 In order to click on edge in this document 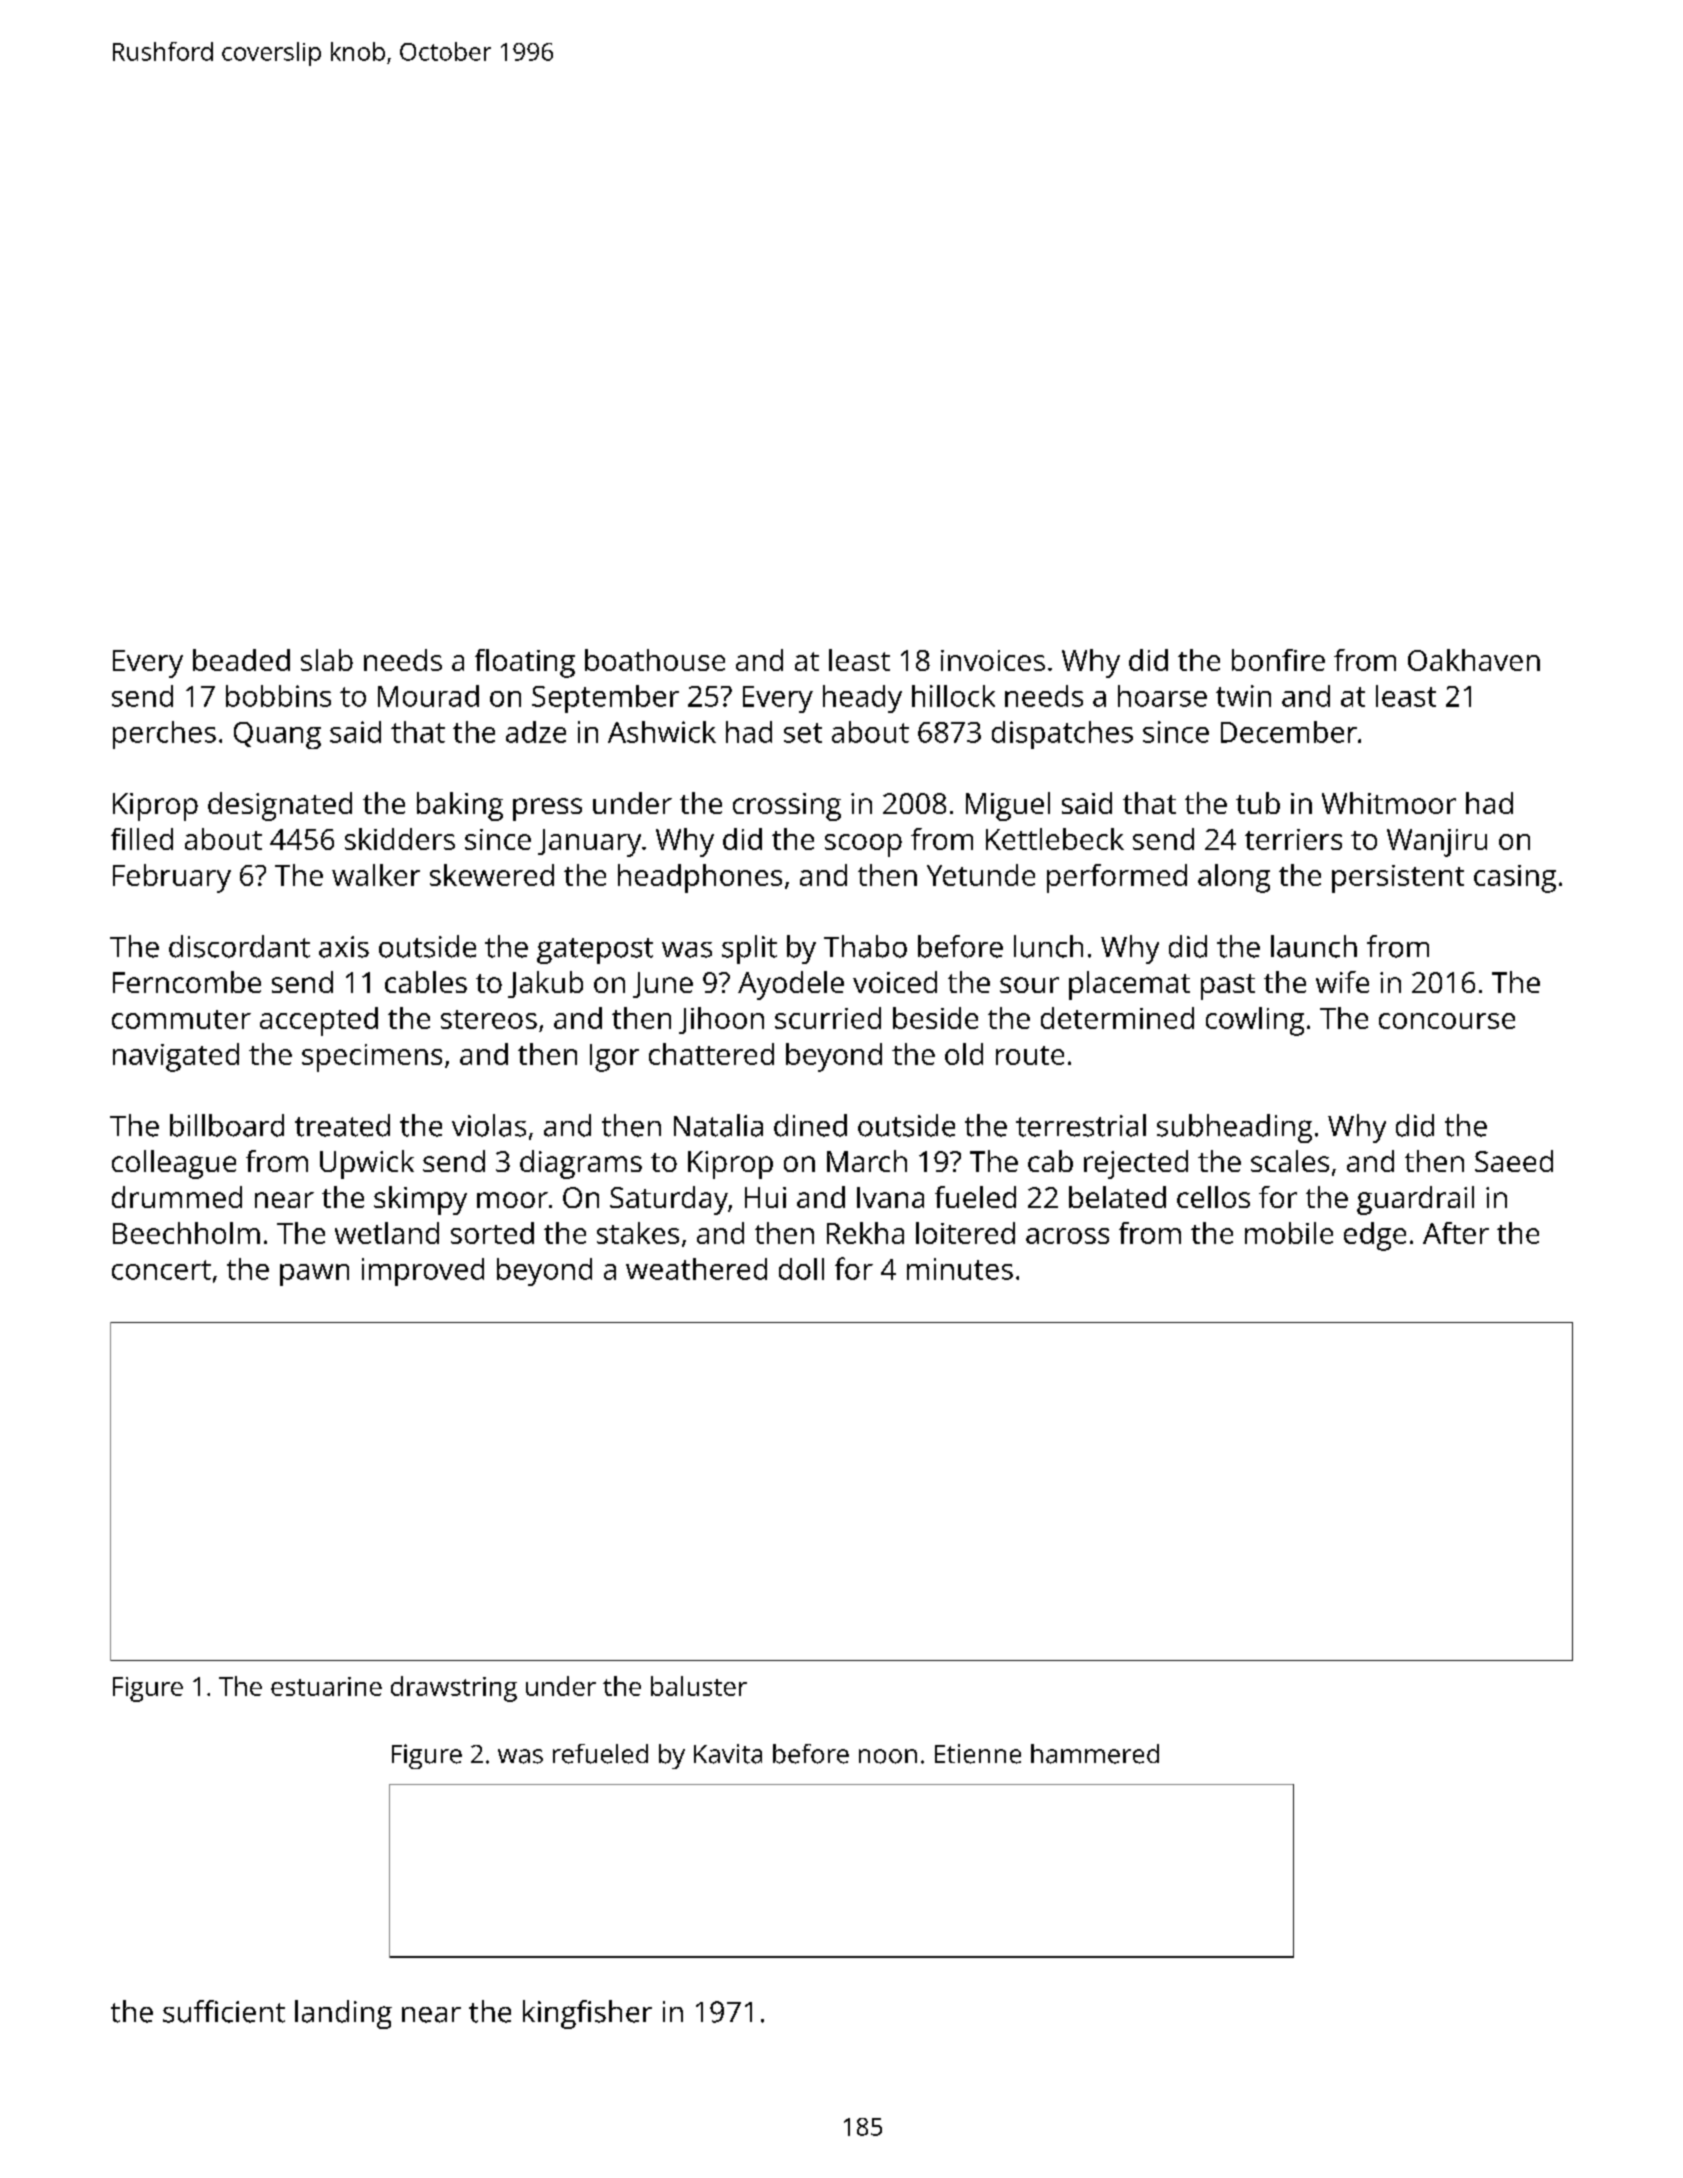, I will do `click(1375, 1236)`.
